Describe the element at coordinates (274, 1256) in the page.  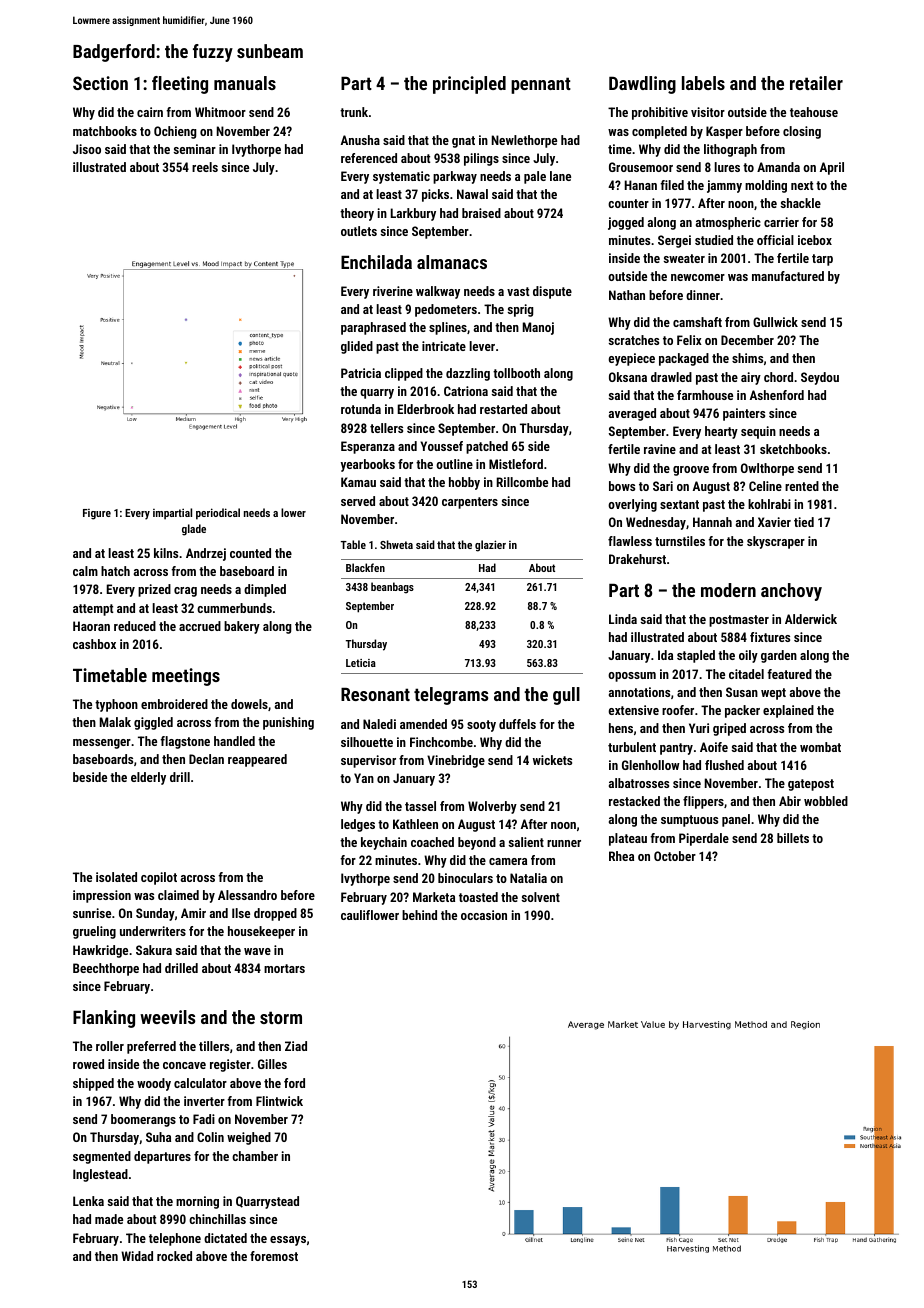
I see `foremost` at that location.
